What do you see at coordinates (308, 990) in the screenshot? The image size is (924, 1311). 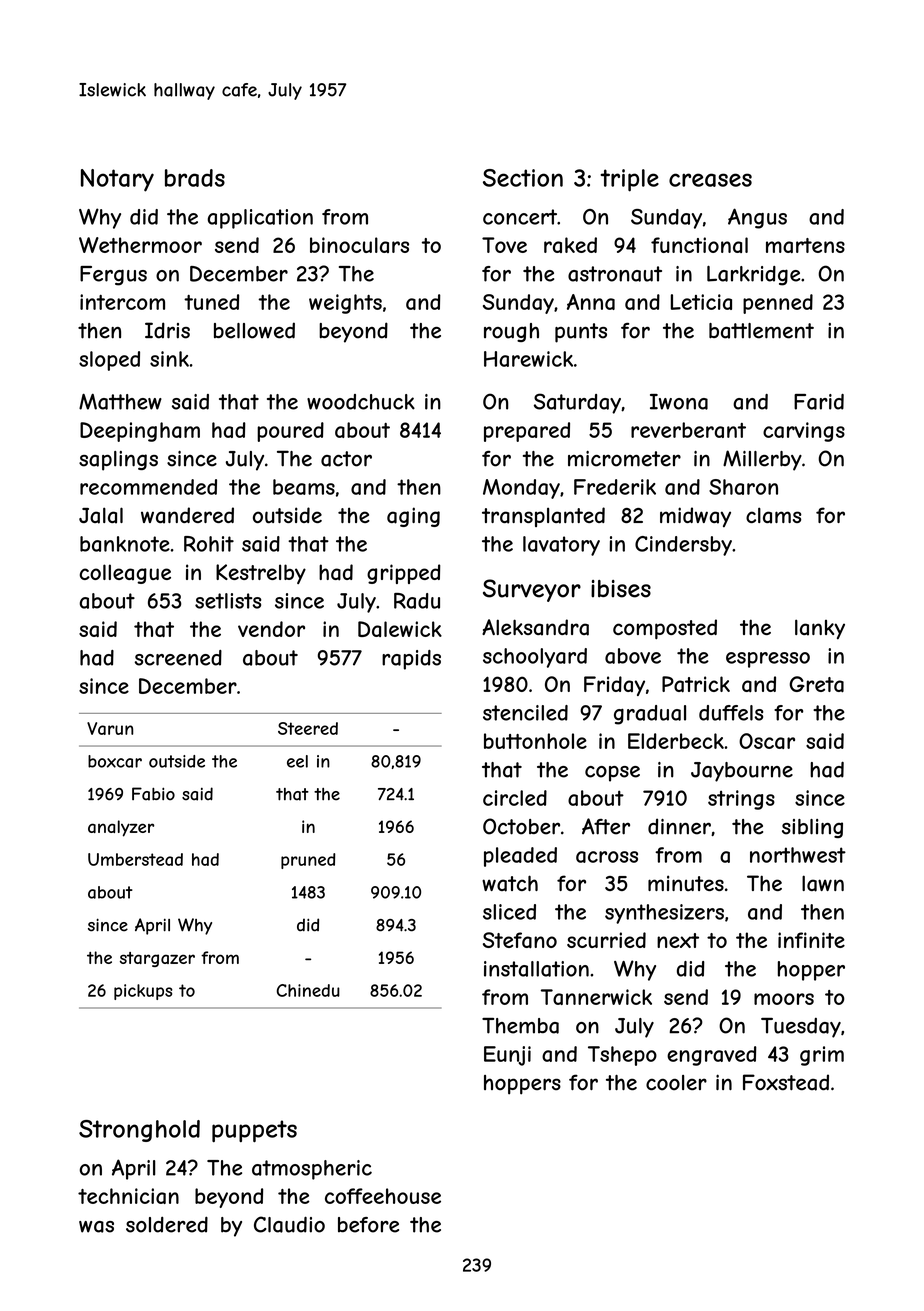 I see `Chinedu` at bounding box center [308, 990].
